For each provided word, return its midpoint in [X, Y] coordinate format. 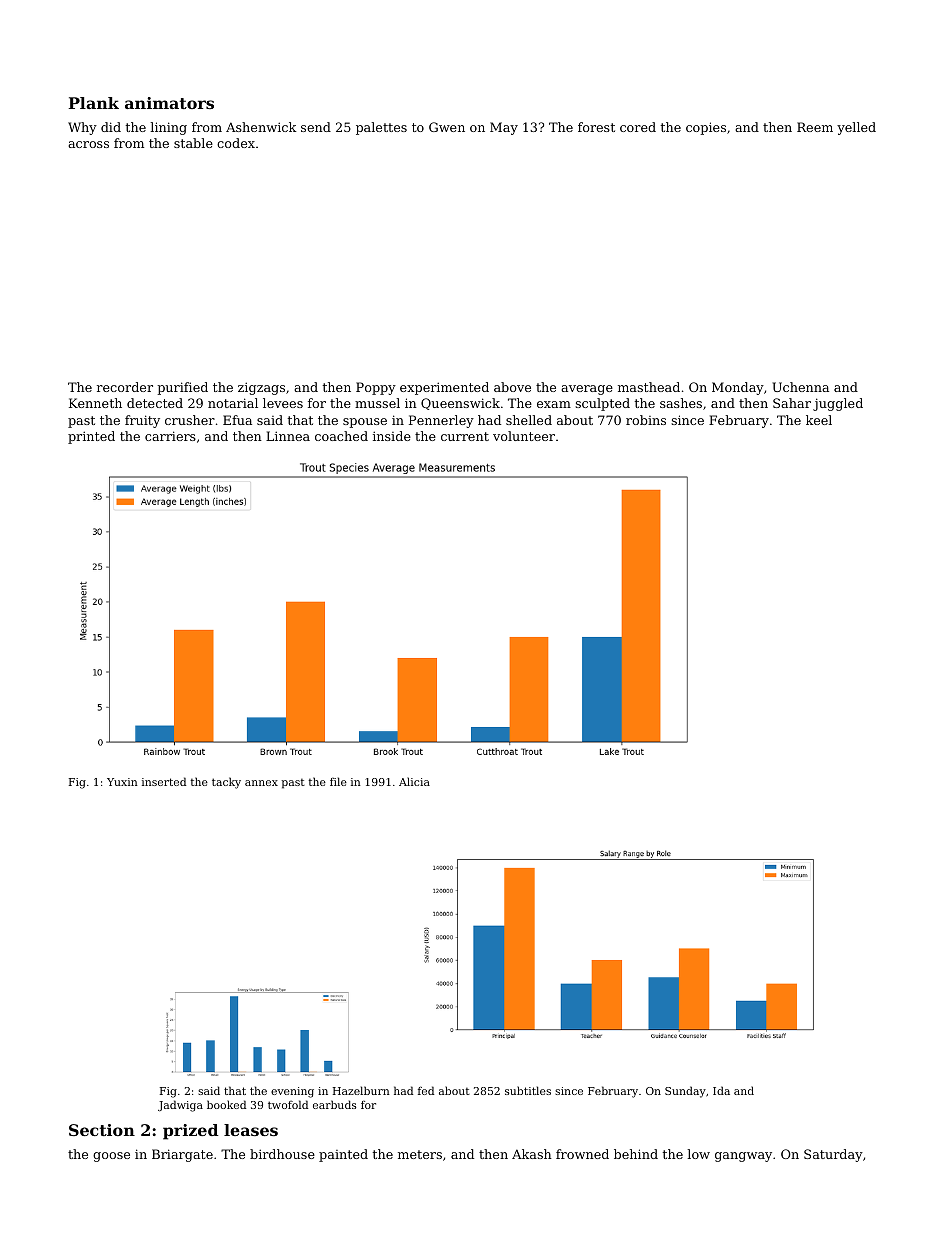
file [338, 781]
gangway [743, 1157]
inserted [164, 781]
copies [706, 128]
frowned [582, 1154]
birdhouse [282, 1154]
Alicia [414, 781]
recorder [125, 387]
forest [596, 127]
